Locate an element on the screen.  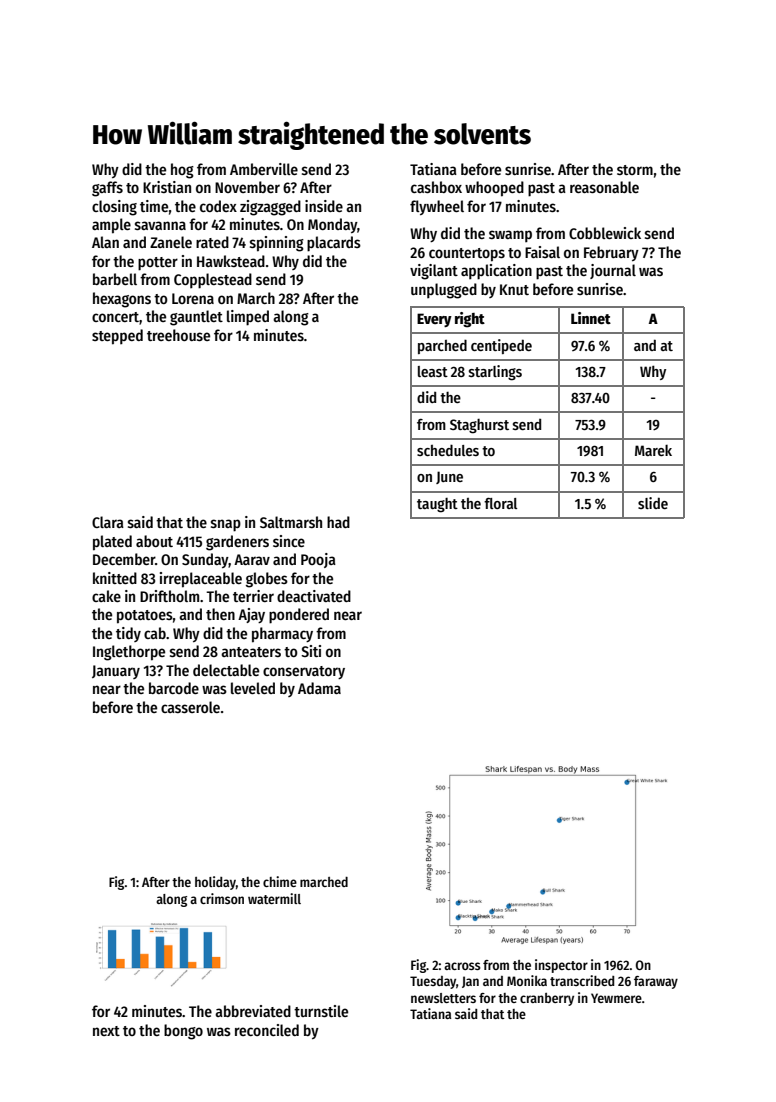
taught is located at coordinates (437, 505).
